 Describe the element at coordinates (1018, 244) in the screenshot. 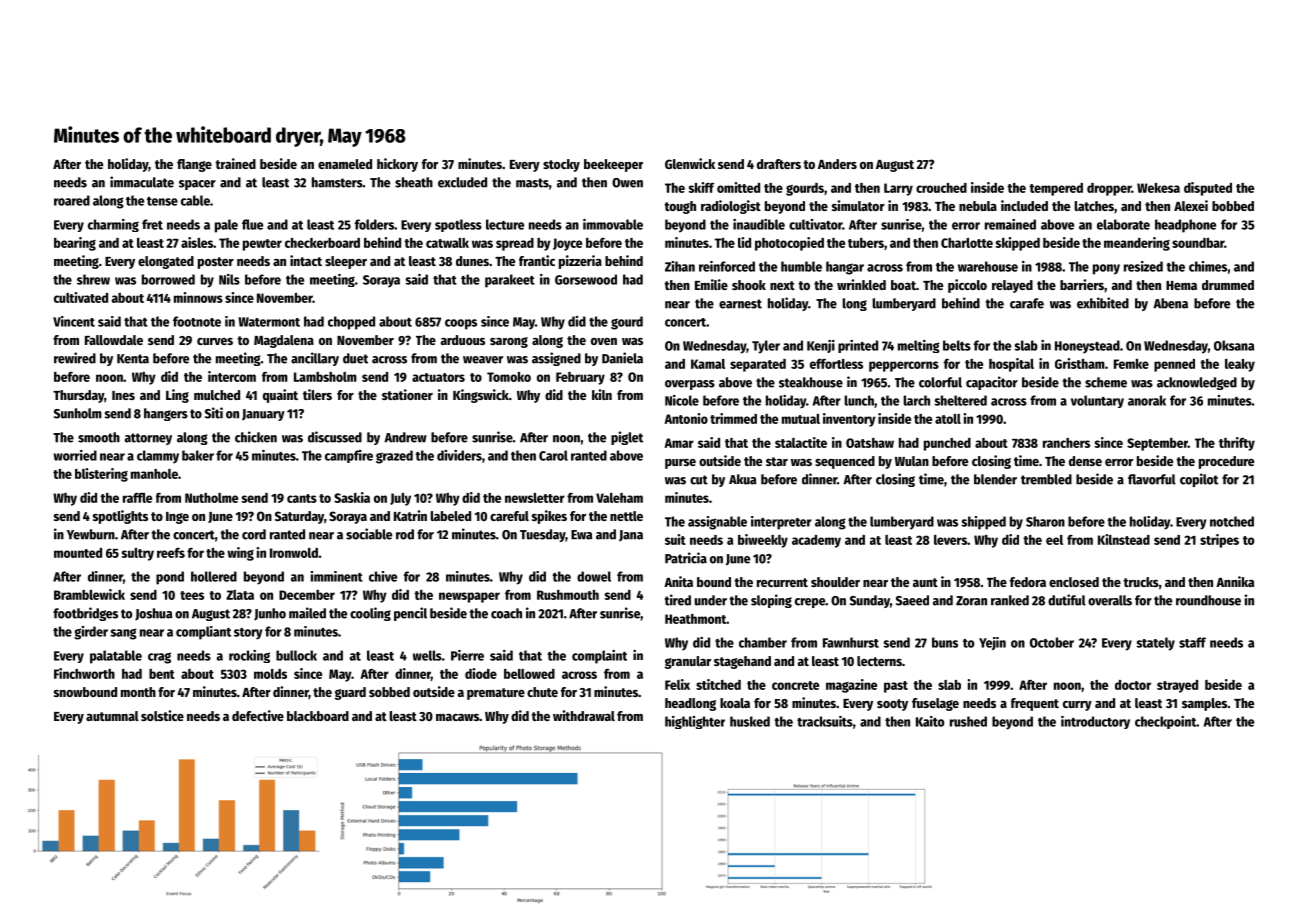

I see `skipped` at that location.
